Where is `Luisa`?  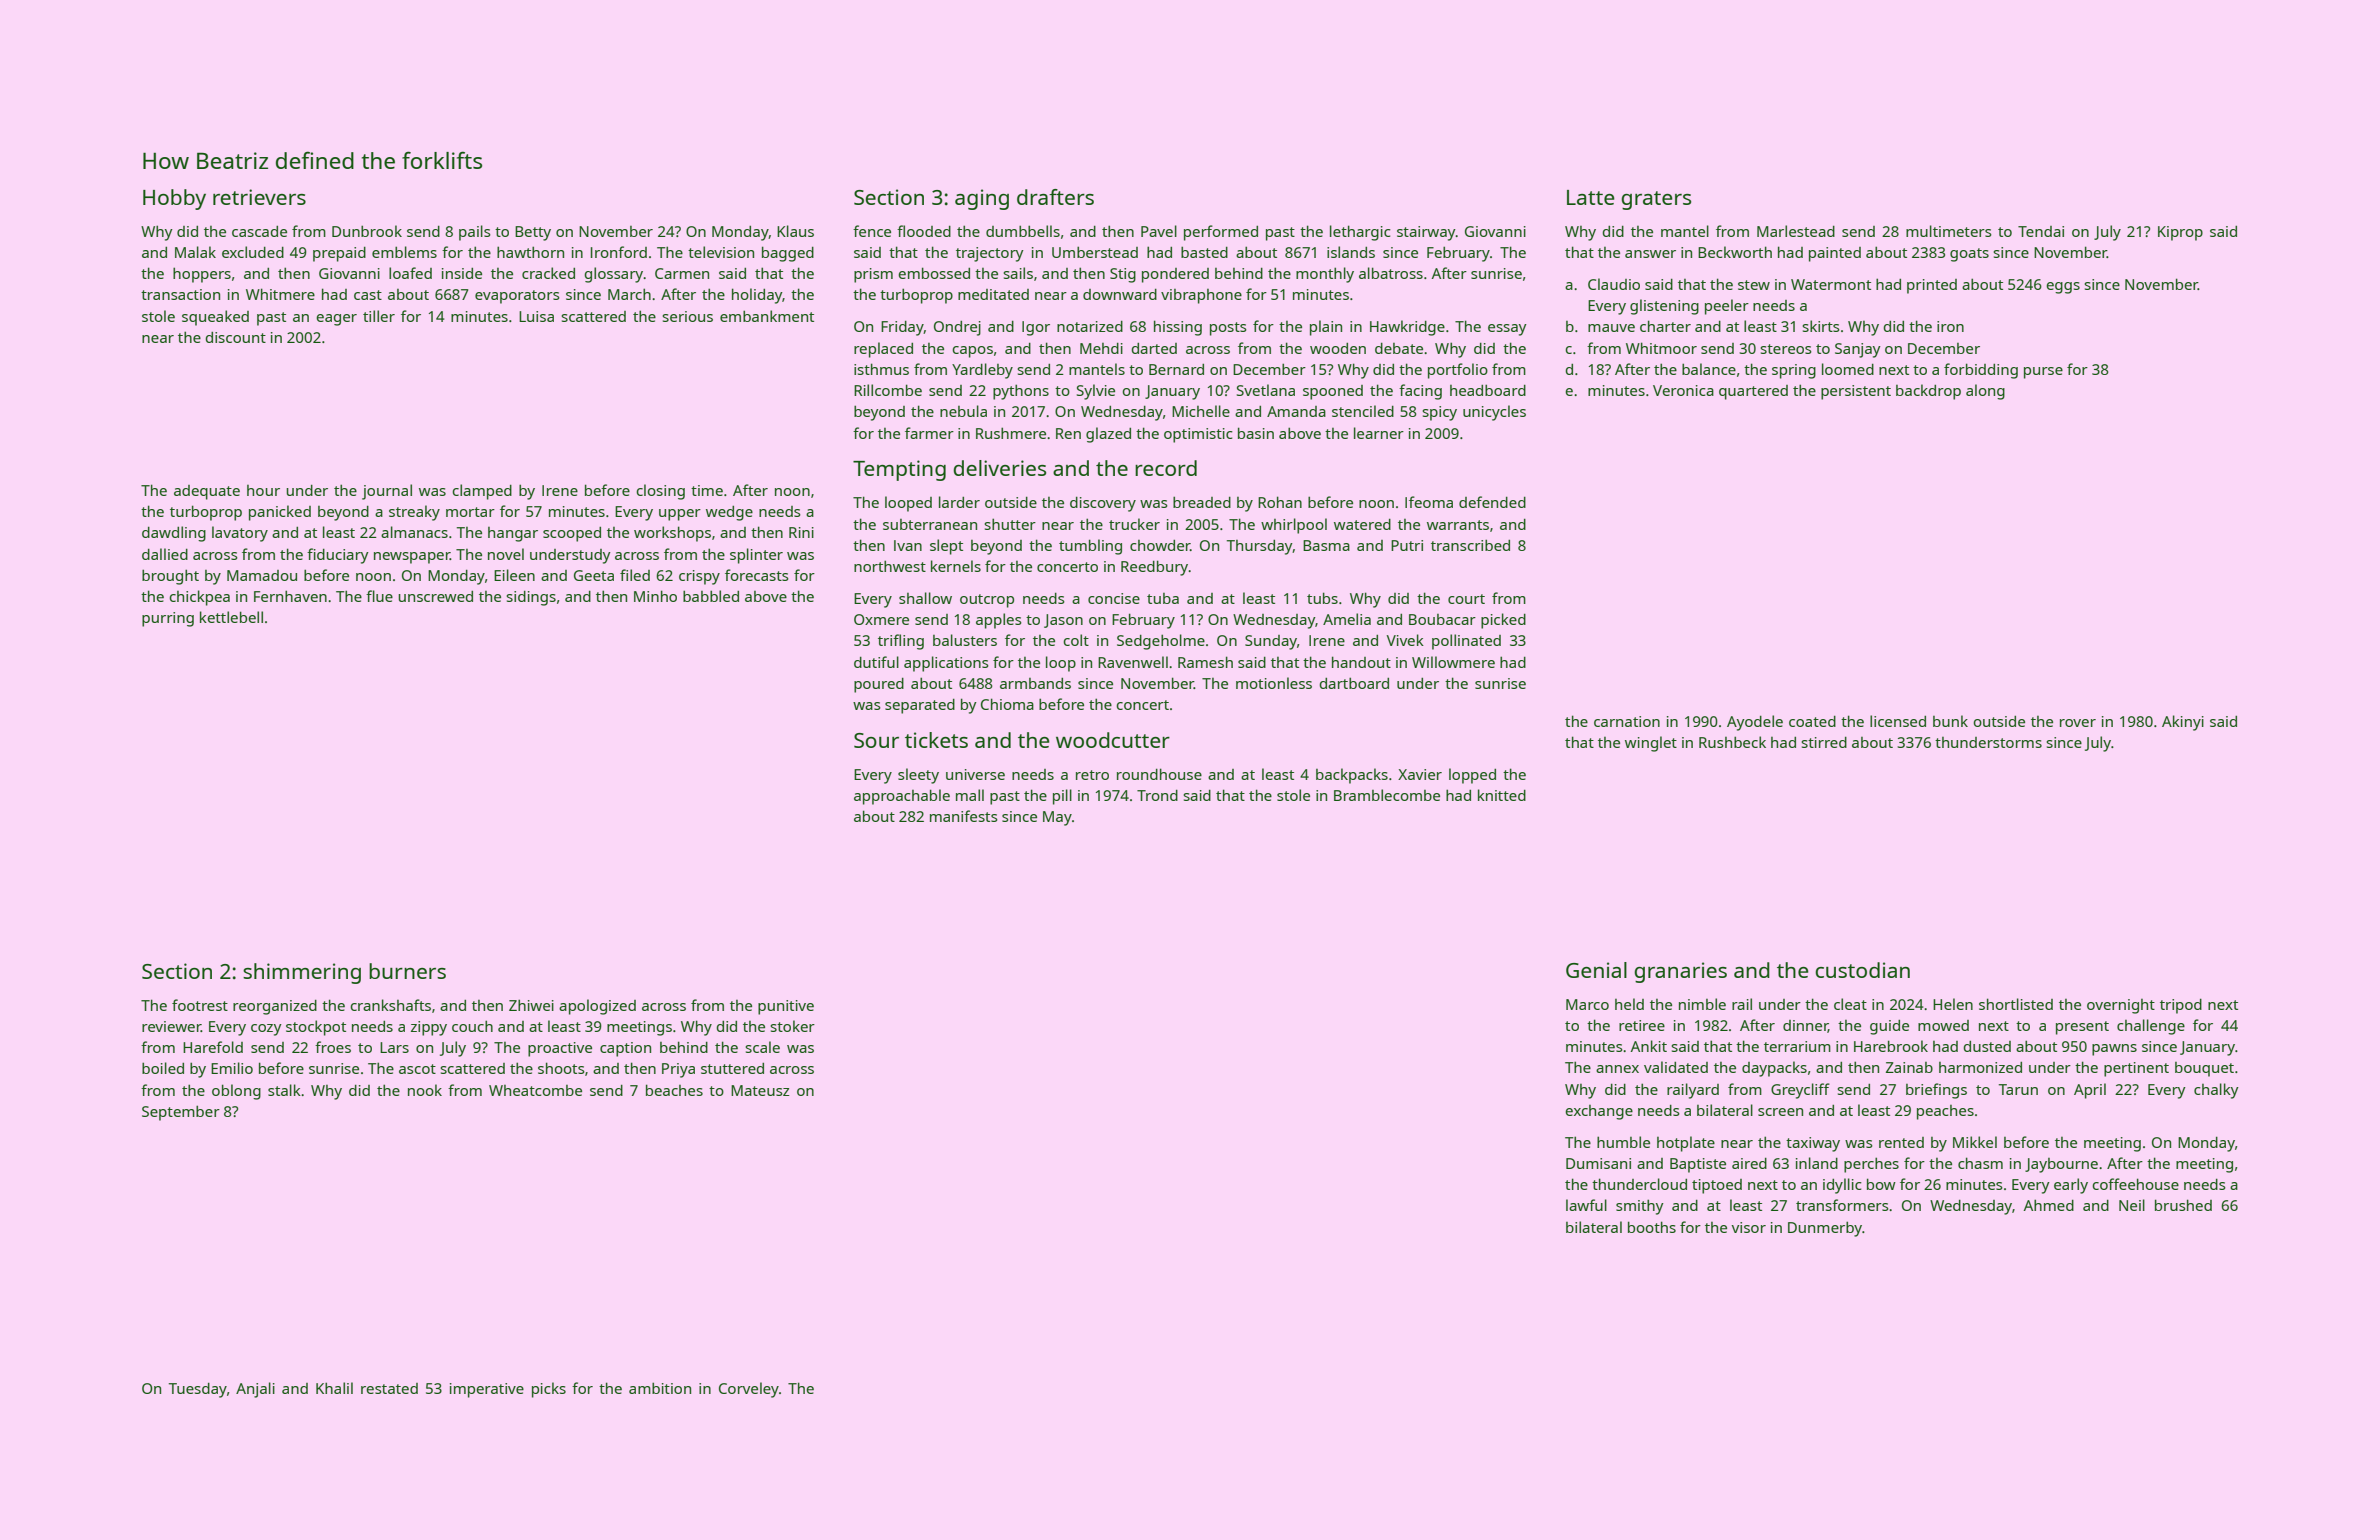 Luisa is located at coordinates (536, 316).
